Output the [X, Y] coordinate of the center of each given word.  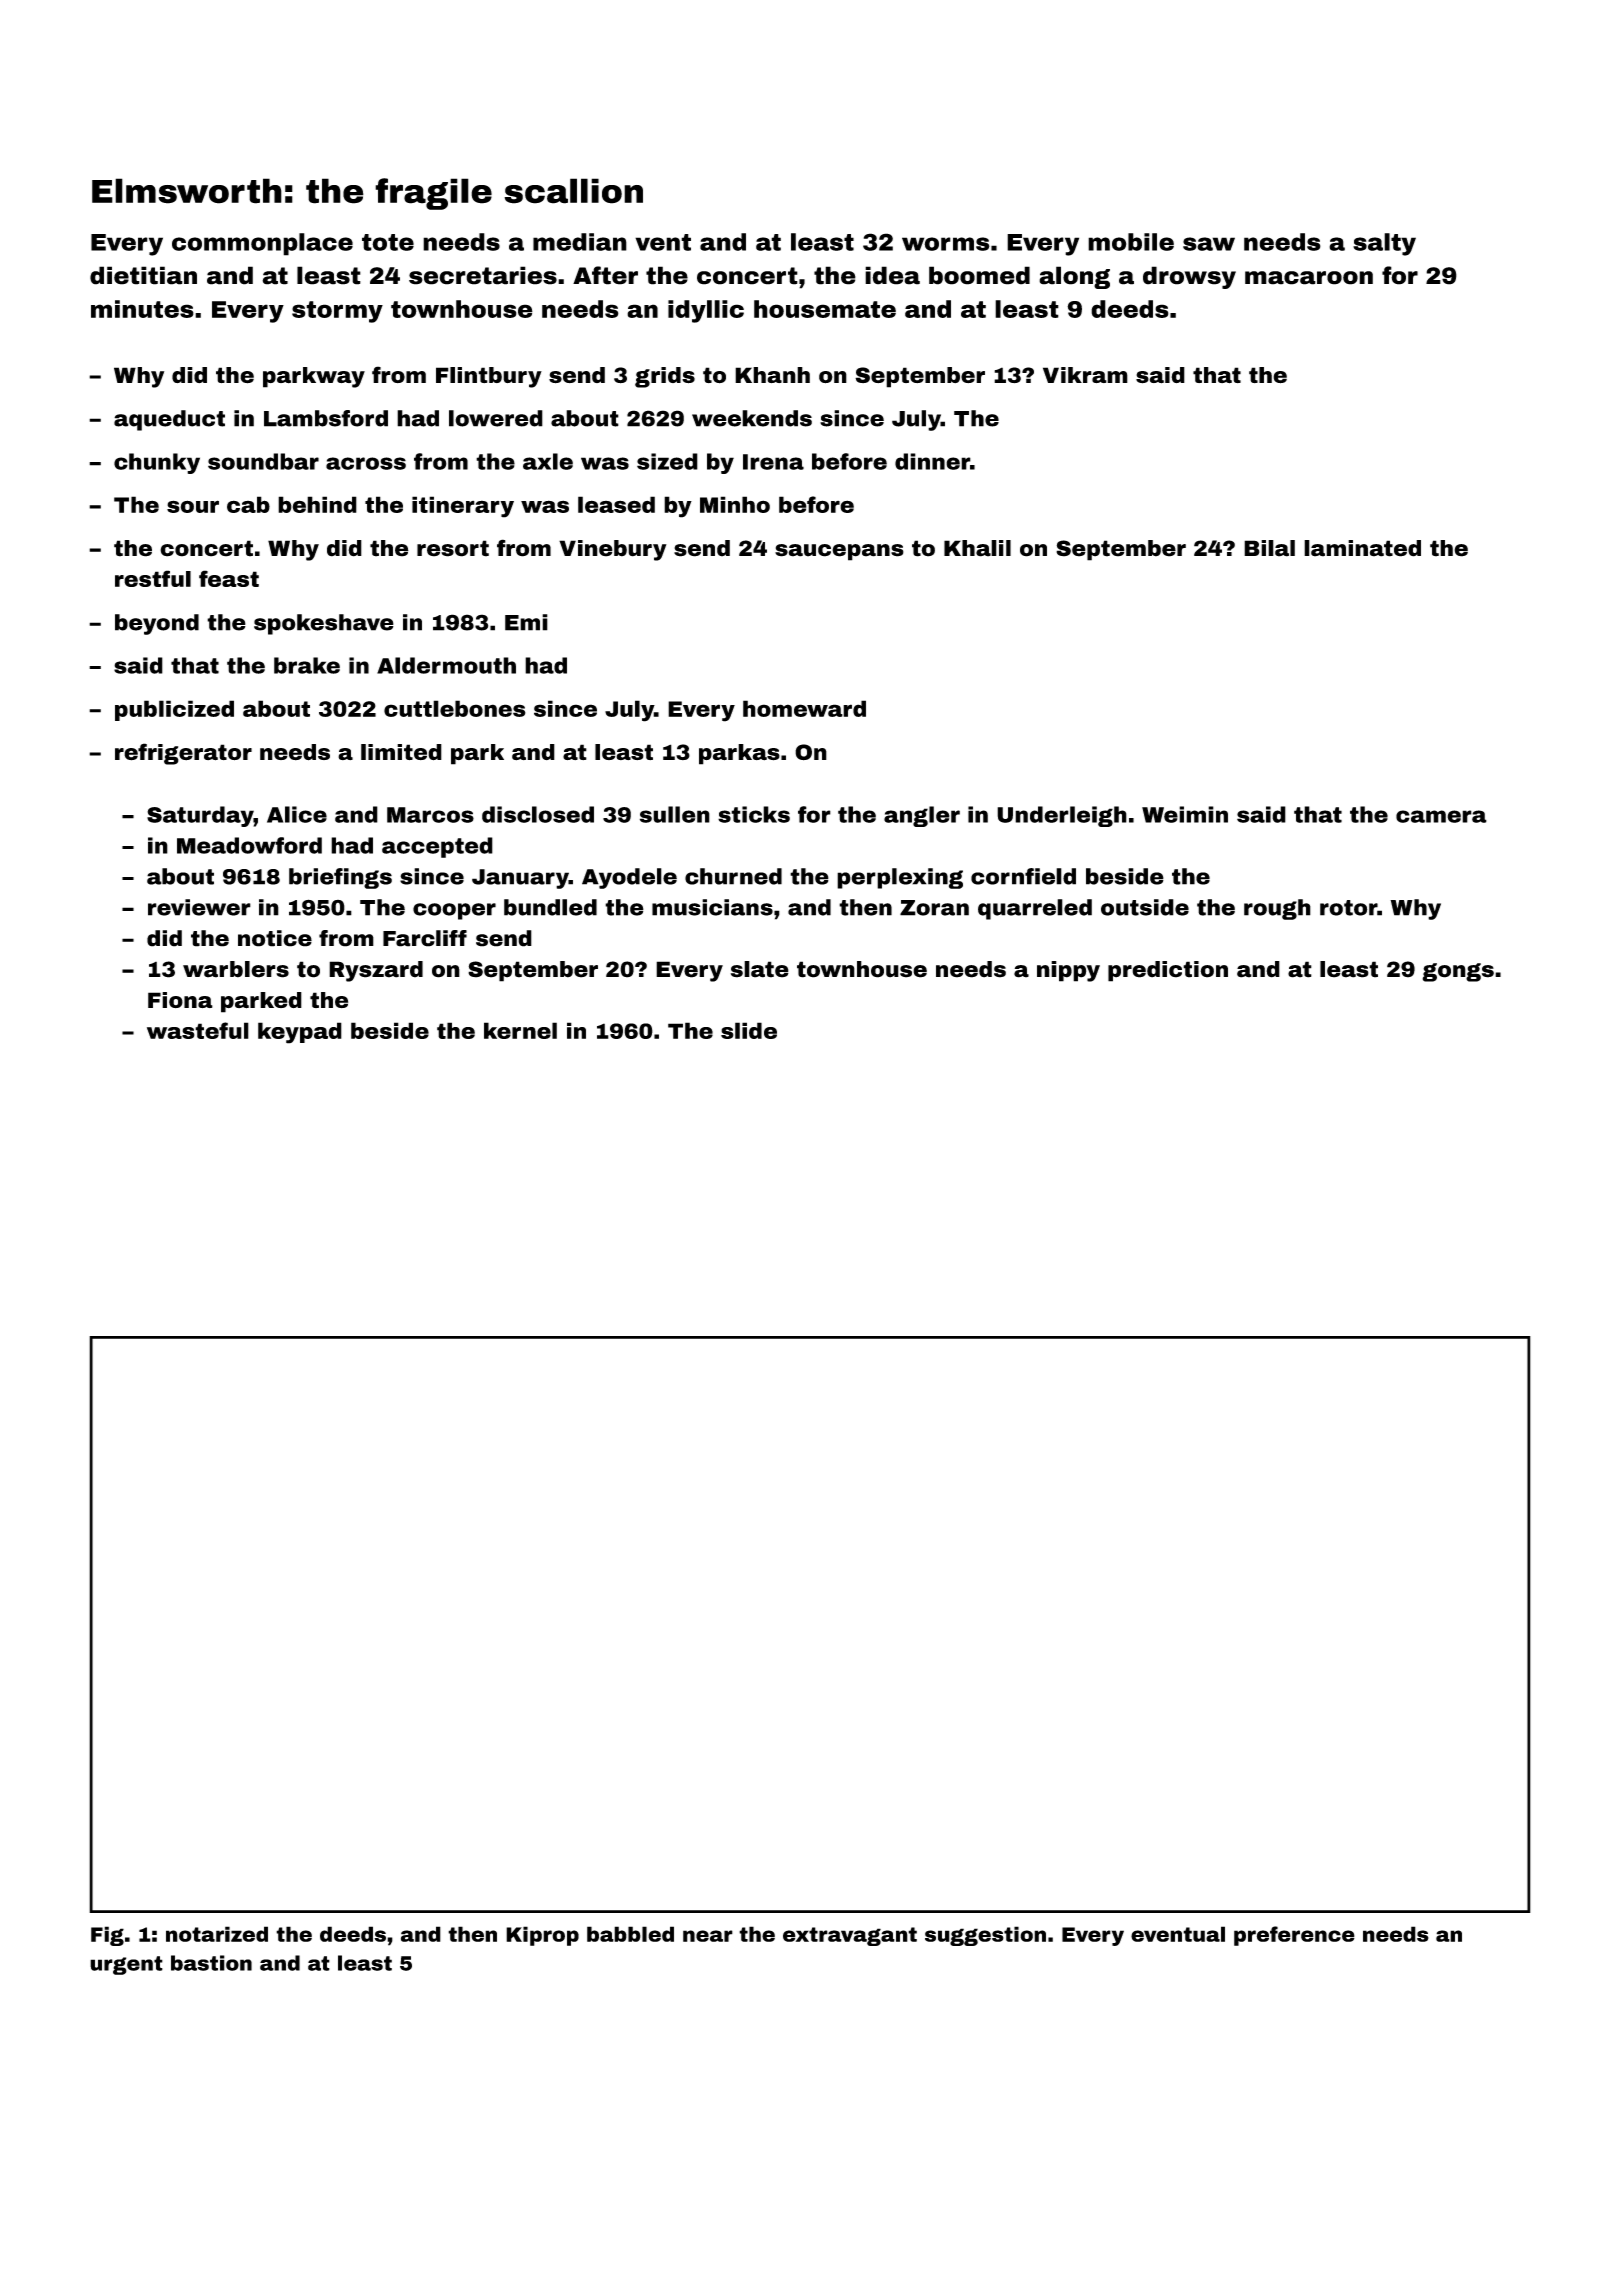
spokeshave [324, 624]
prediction [1168, 971]
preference [1294, 1936]
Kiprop [542, 1936]
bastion [211, 1963]
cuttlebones [455, 708]
